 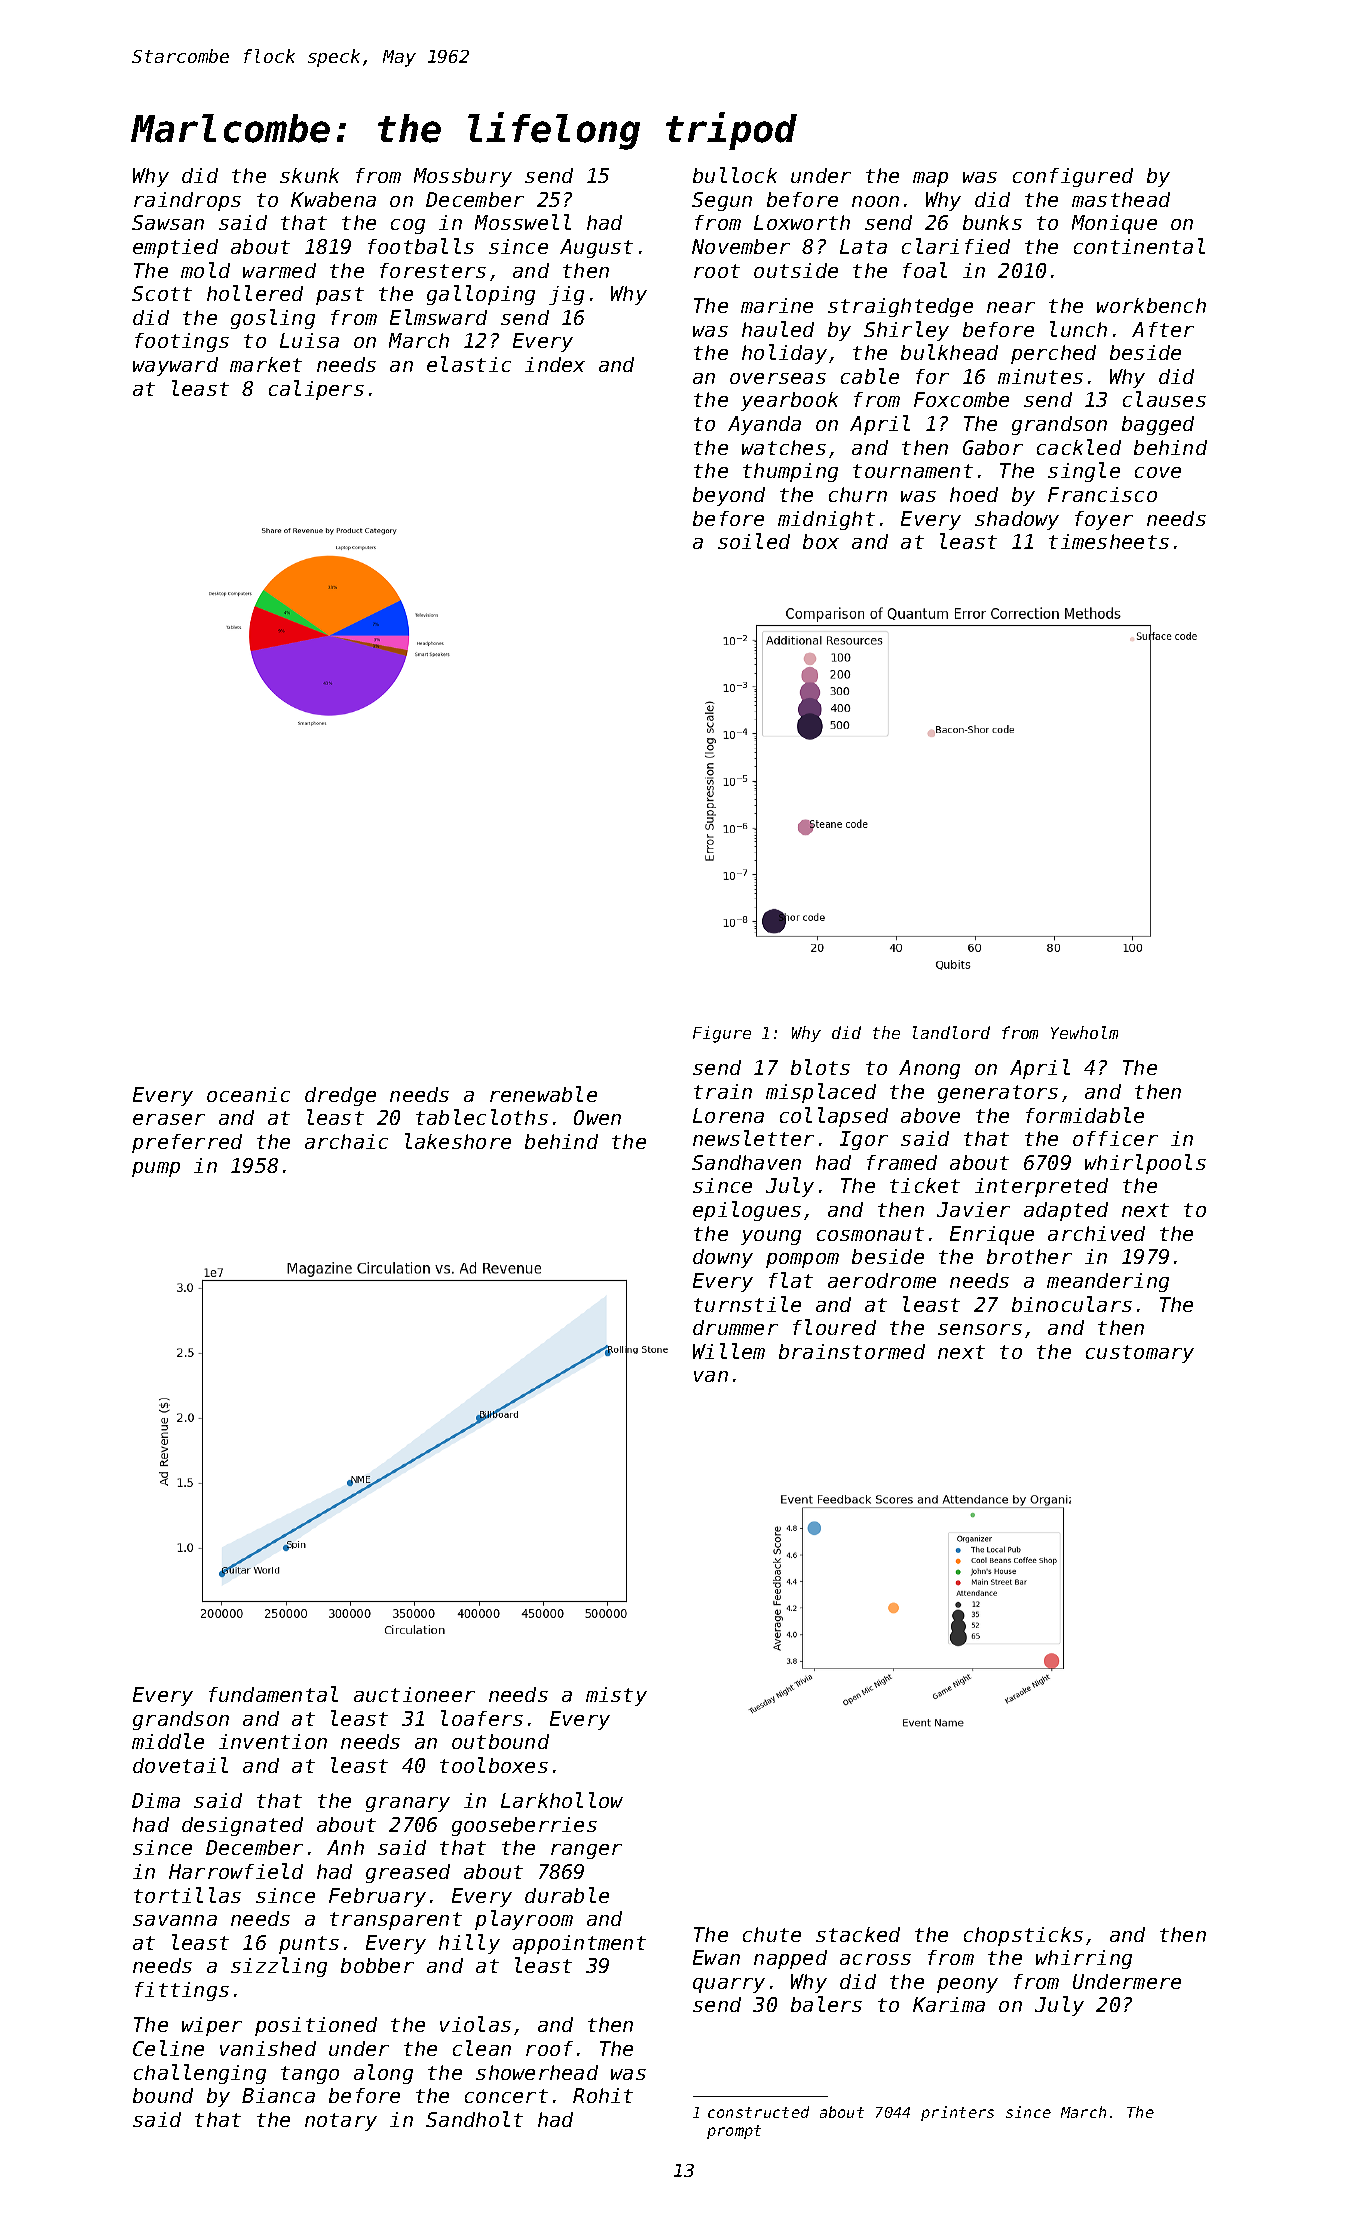 I want to click on calipers, so click(x=316, y=390).
